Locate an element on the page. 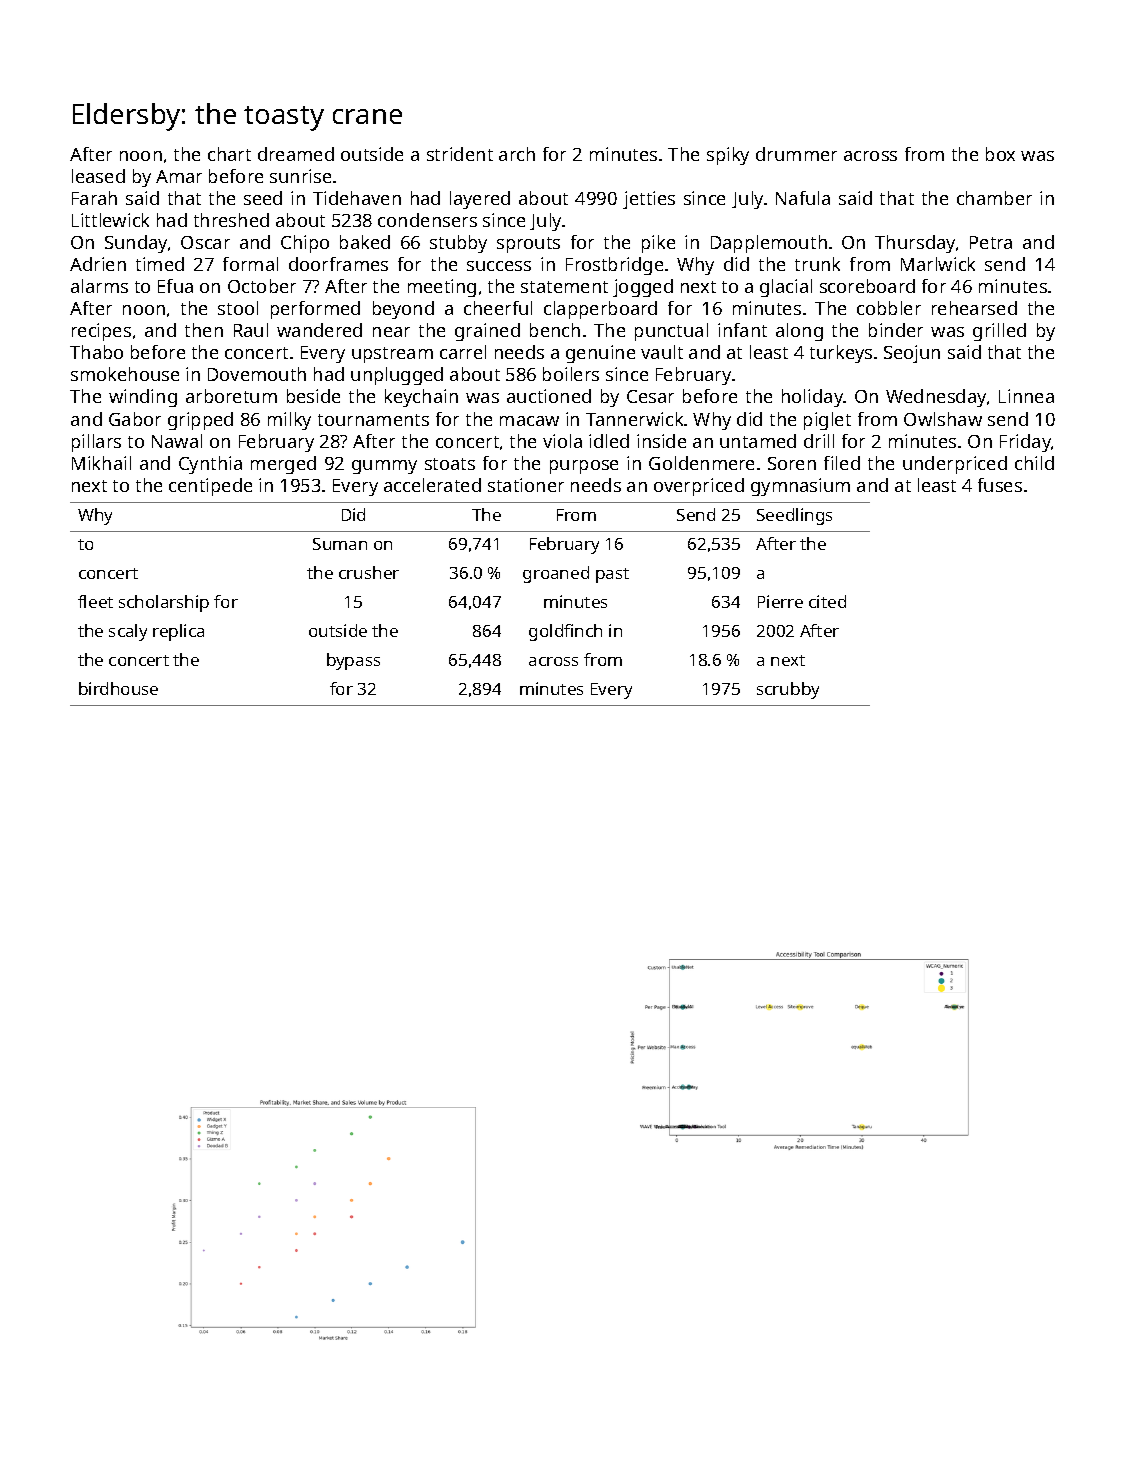 The width and height of the page is (1126, 1457). clapperboard is located at coordinates (600, 310).
